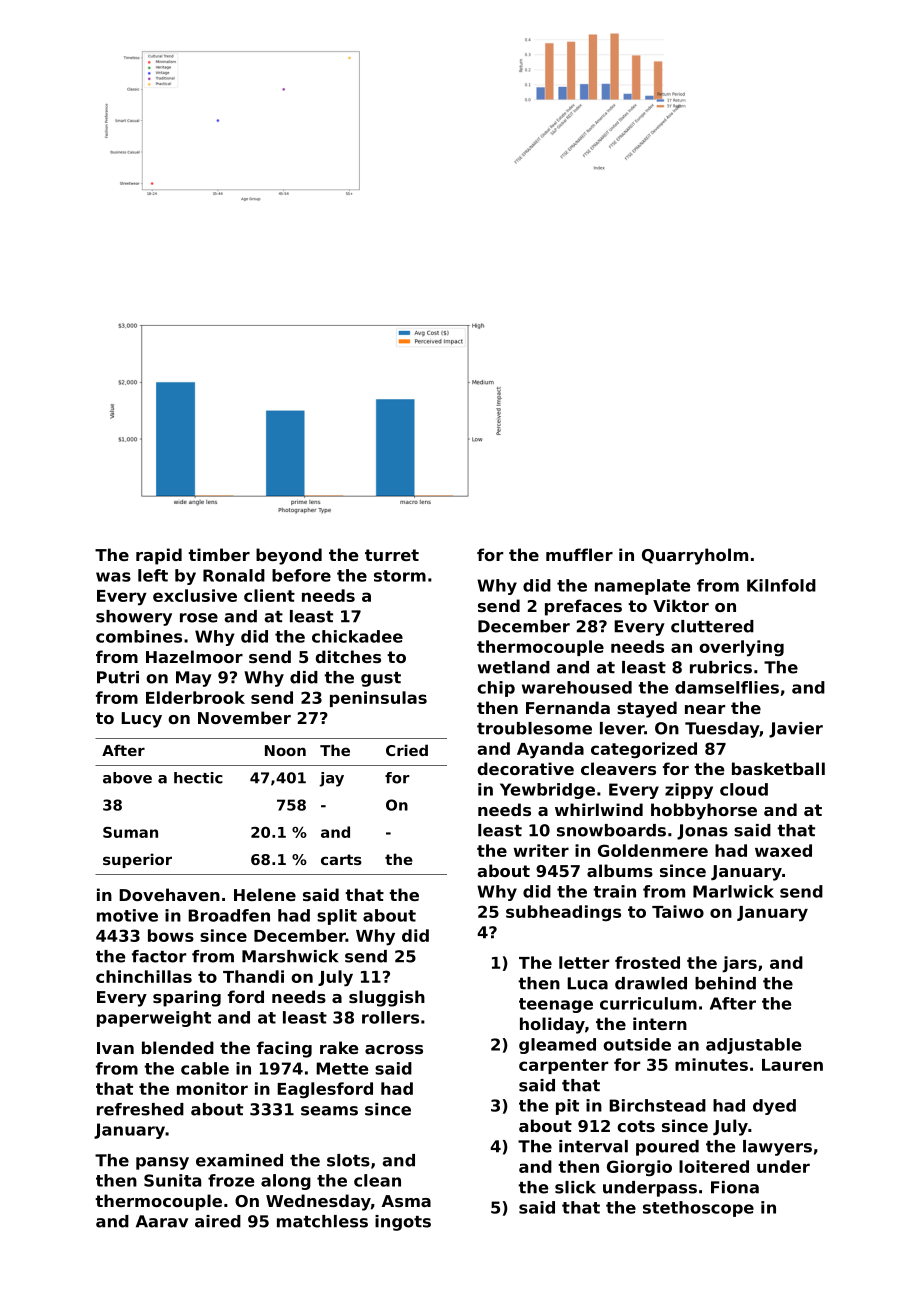 This screenshot has height=1308, width=924. Describe the element at coordinates (725, 983) in the screenshot. I see `behind` at that location.
